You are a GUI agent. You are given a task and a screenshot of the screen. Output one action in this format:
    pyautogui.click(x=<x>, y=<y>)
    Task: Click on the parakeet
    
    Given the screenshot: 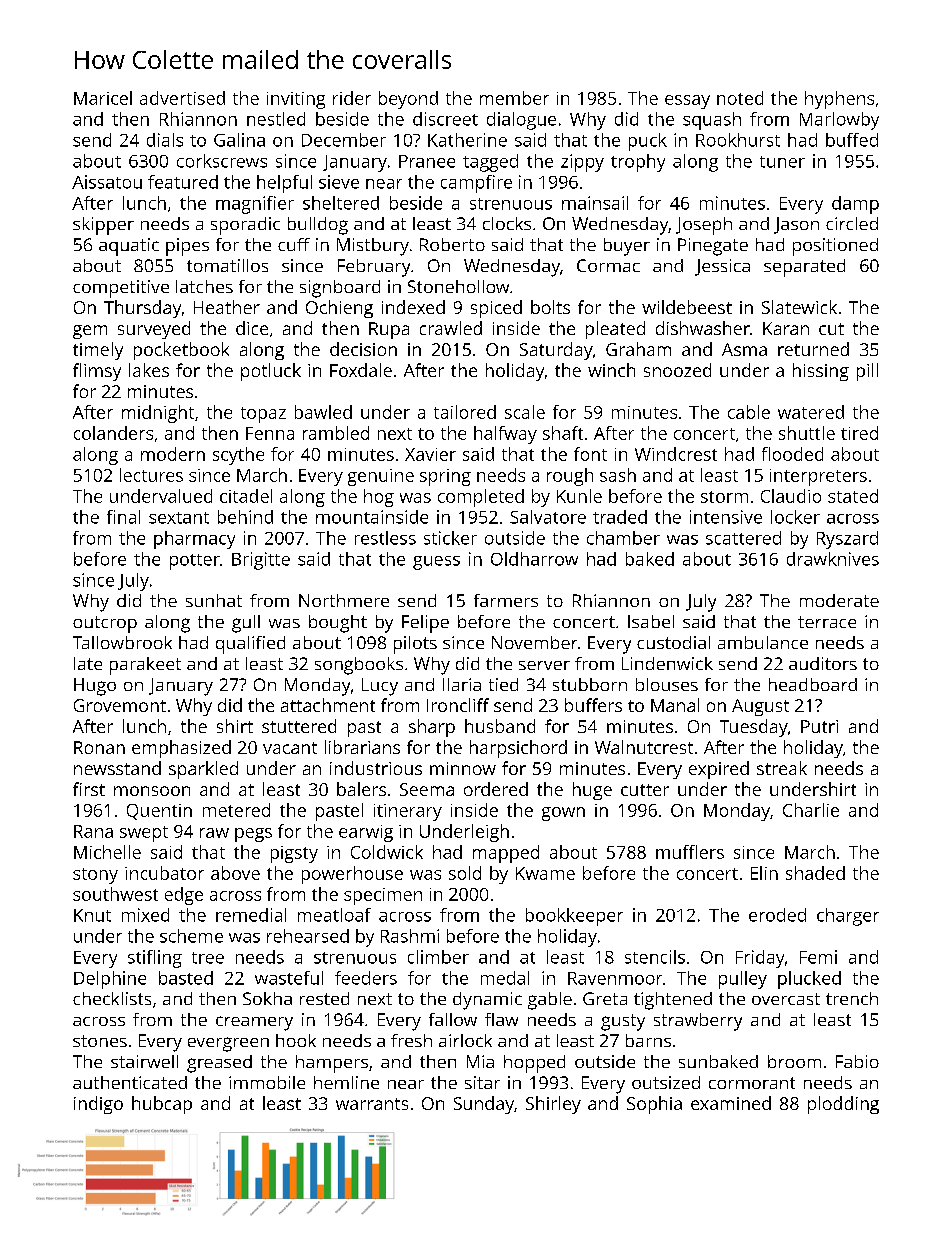 What is the action you would take?
    pyautogui.click(x=145, y=666)
